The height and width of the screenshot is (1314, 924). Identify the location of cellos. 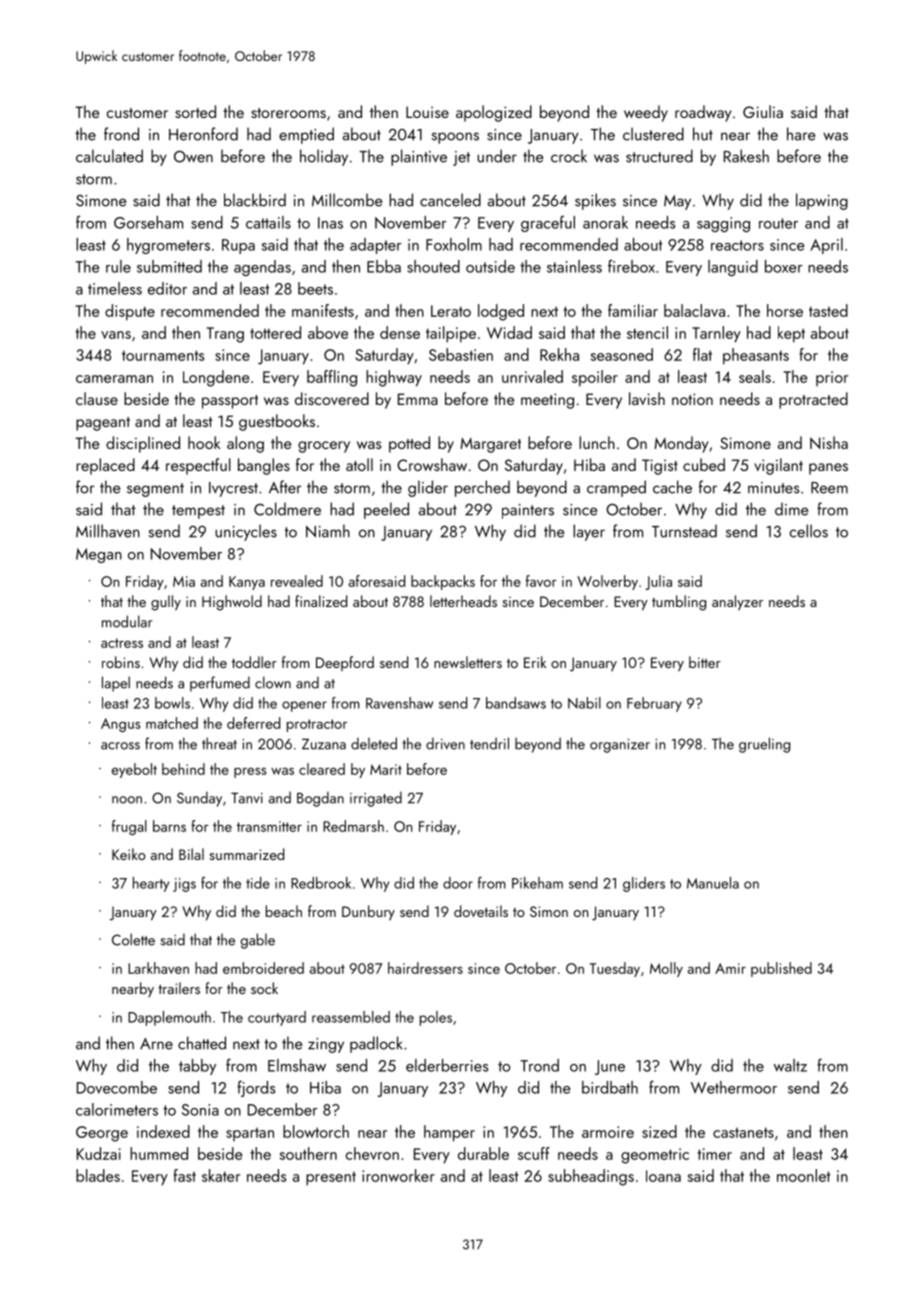
(809, 531).
